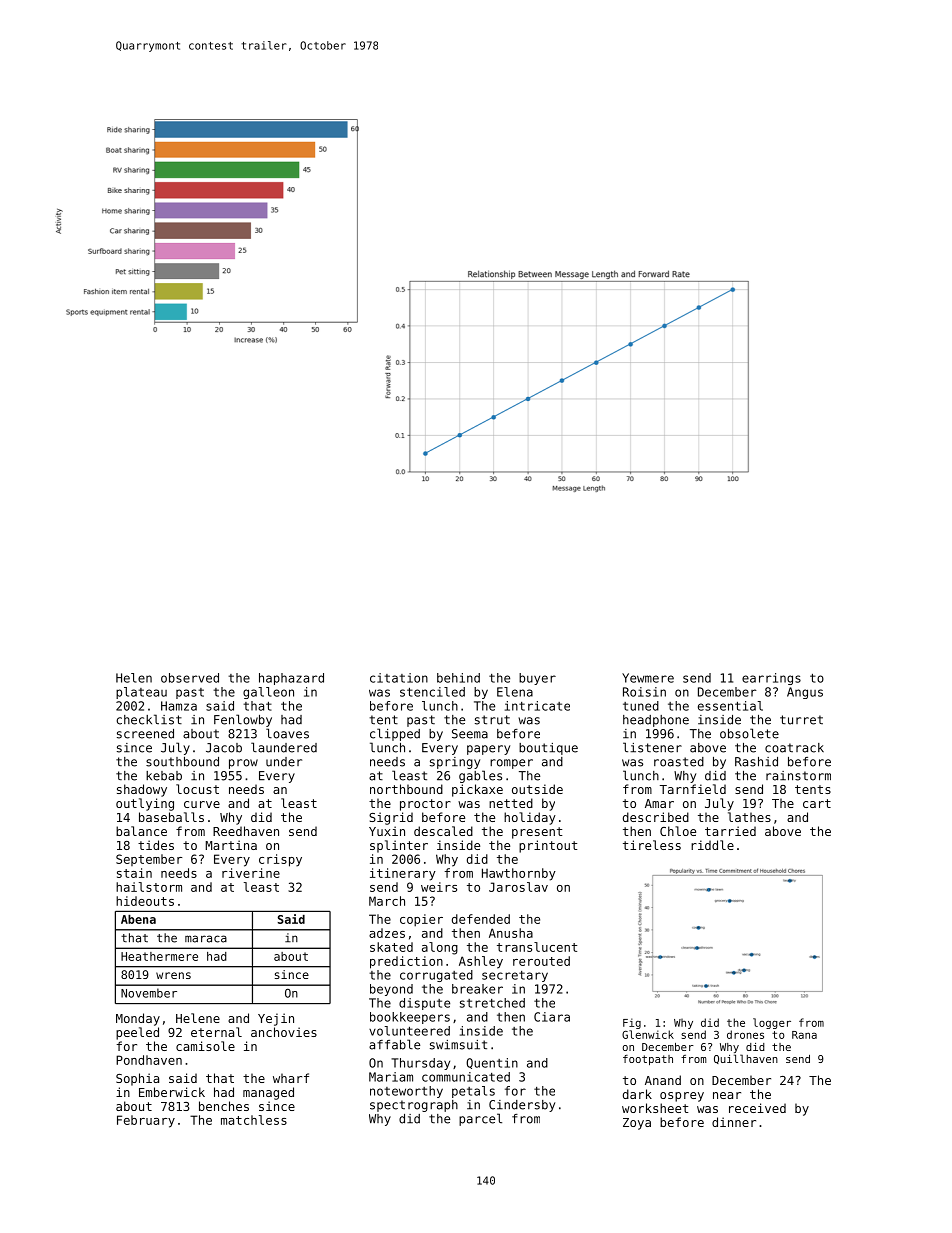  I want to click on tireless, so click(652, 845).
